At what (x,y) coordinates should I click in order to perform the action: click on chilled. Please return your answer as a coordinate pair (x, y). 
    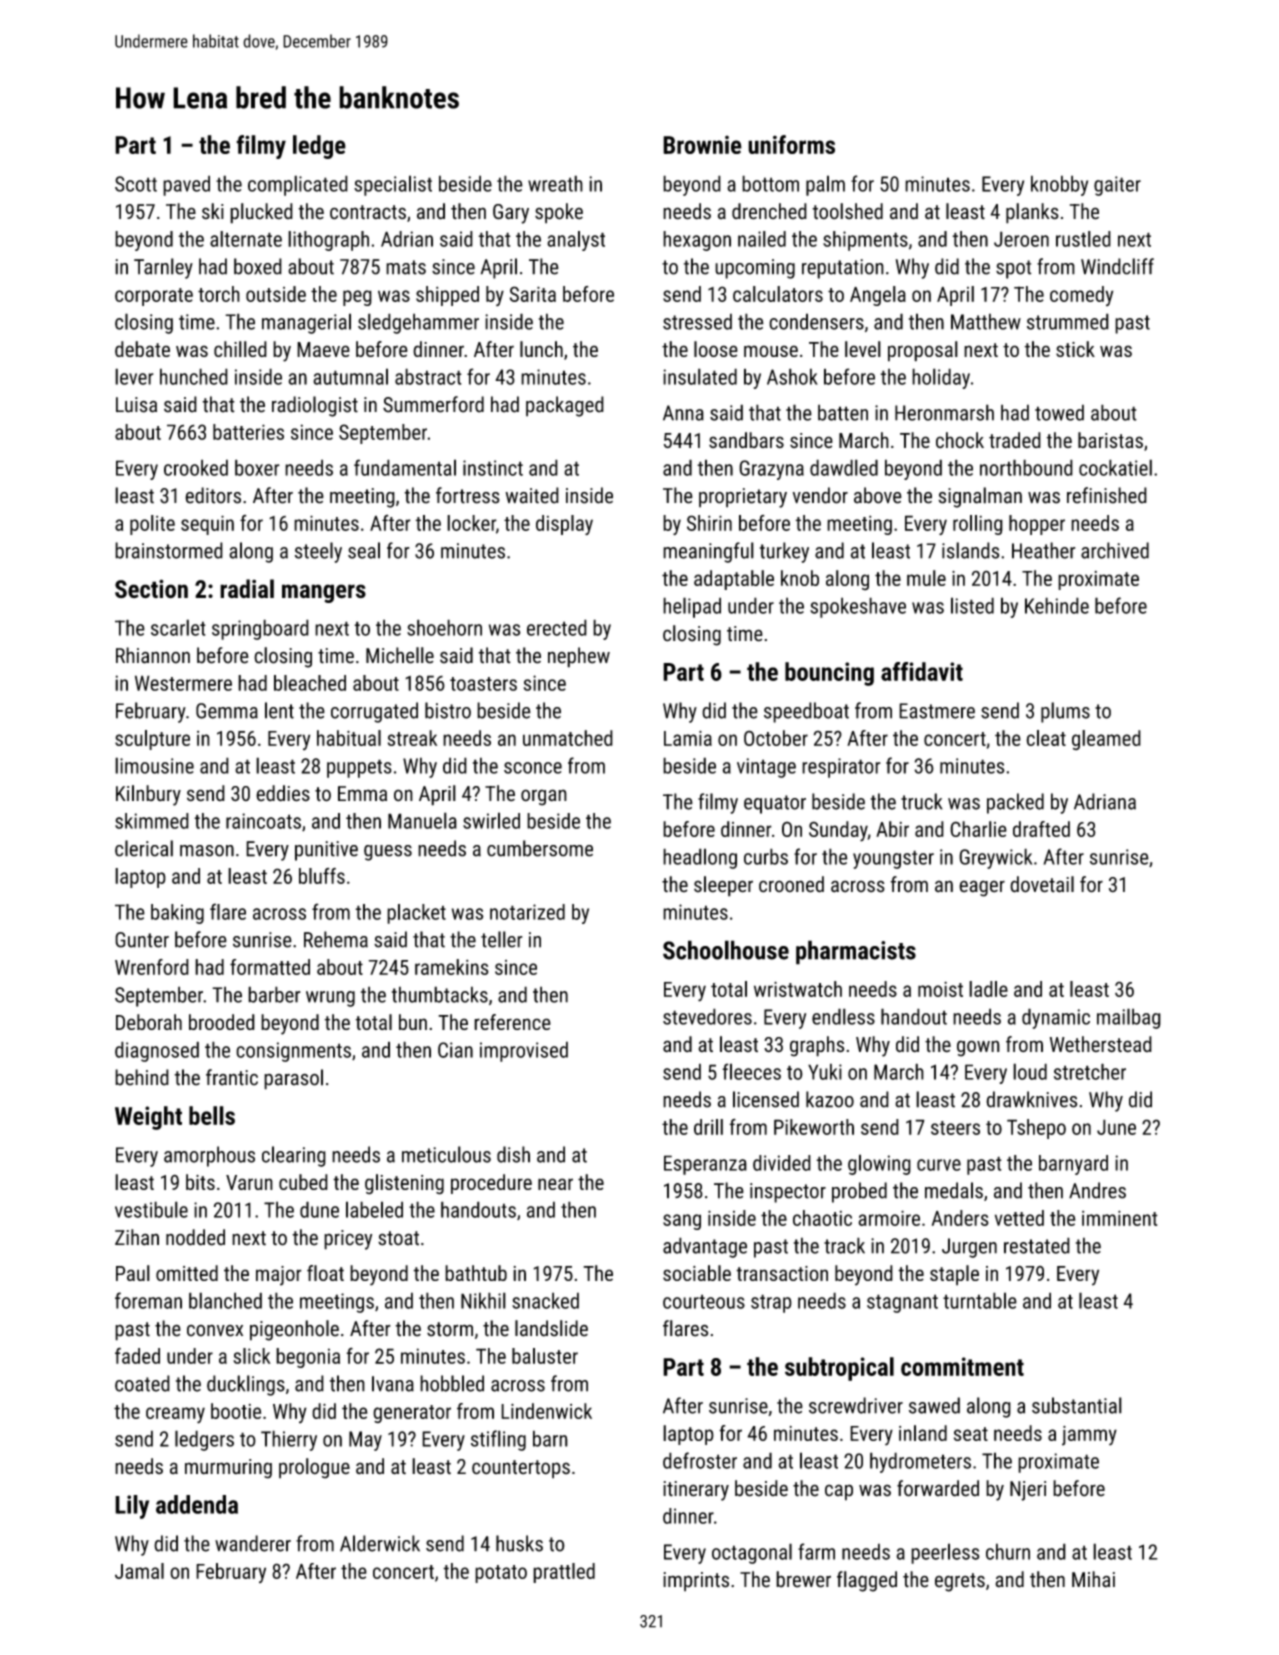
    Looking at the image, I should click on (240, 349).
